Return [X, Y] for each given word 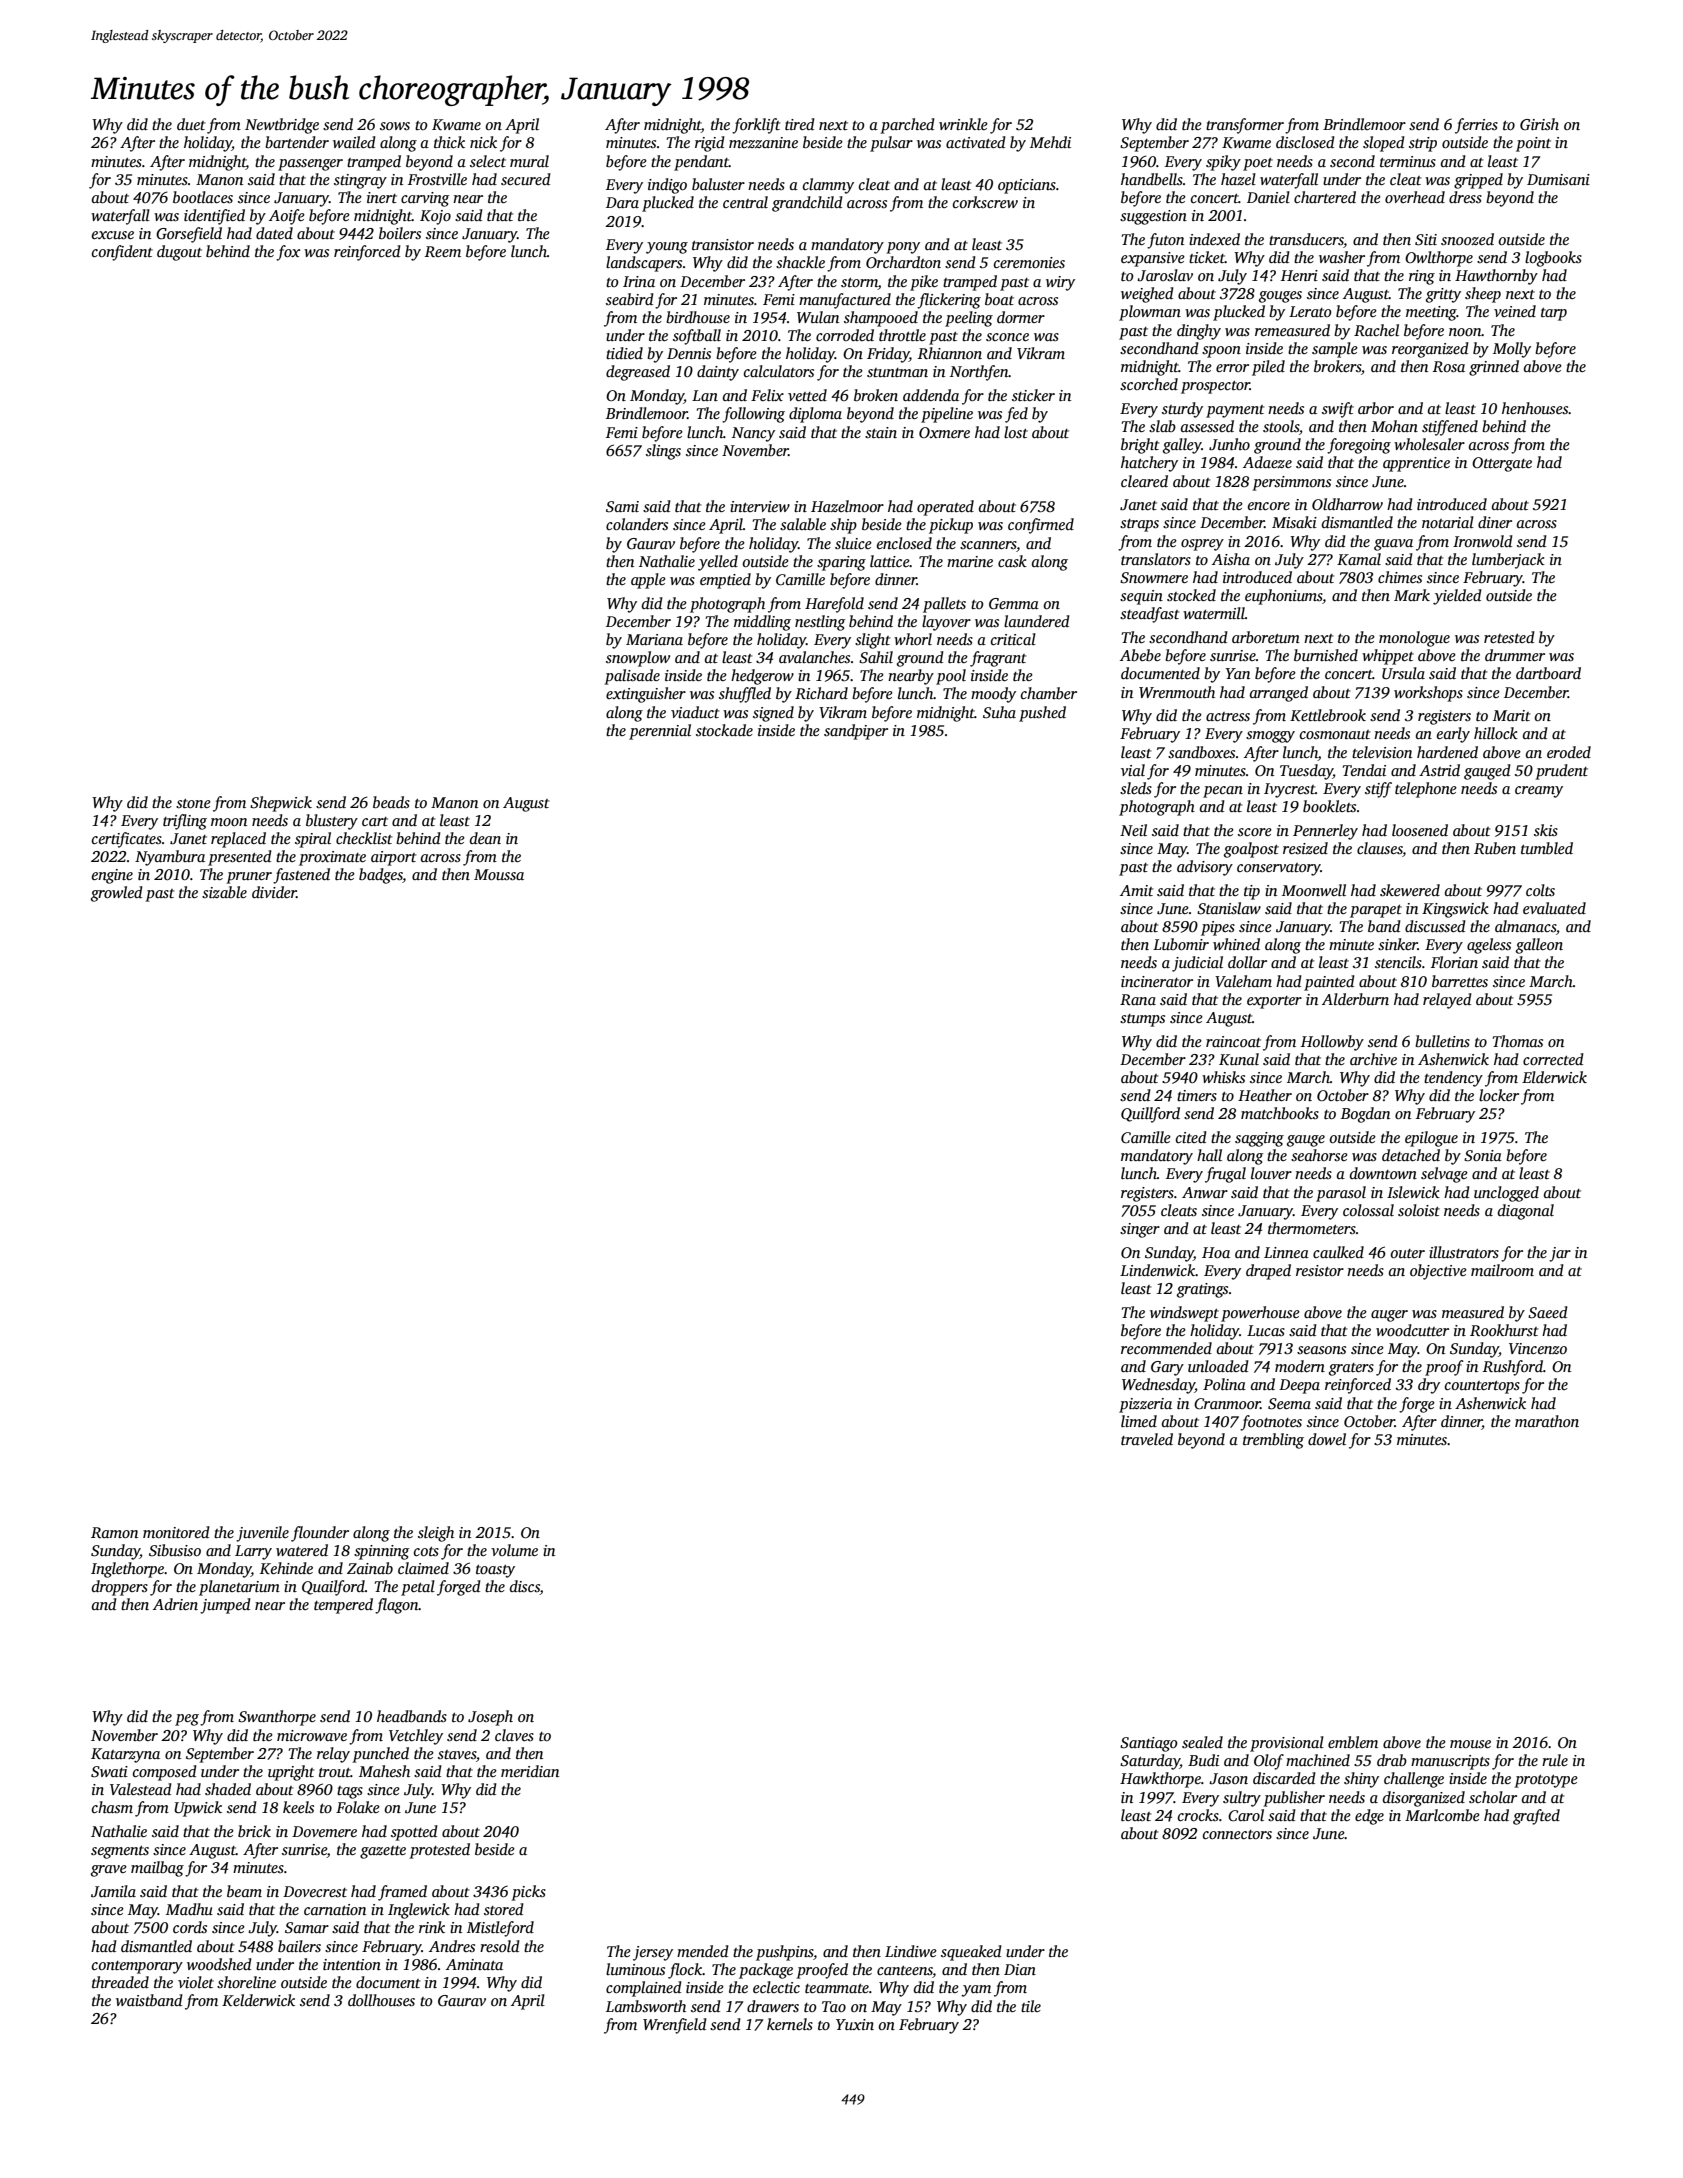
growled [117, 894]
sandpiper [856, 732]
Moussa [499, 874]
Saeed [1548, 1312]
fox [288, 253]
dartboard [1548, 673]
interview [760, 506]
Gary [1167, 1368]
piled [1268, 368]
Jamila [113, 1891]
